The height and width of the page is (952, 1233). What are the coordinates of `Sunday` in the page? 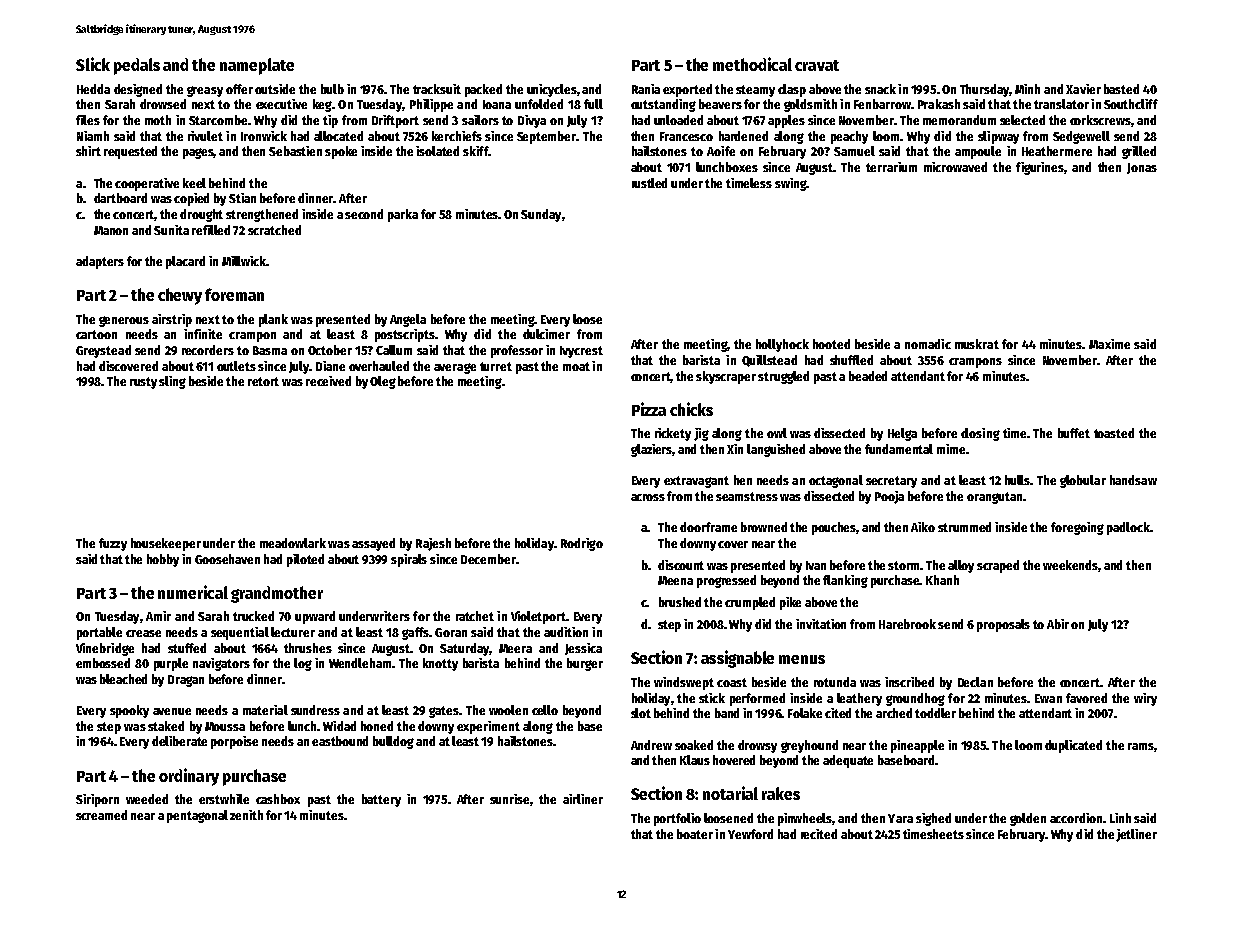 It's located at (541, 215).
